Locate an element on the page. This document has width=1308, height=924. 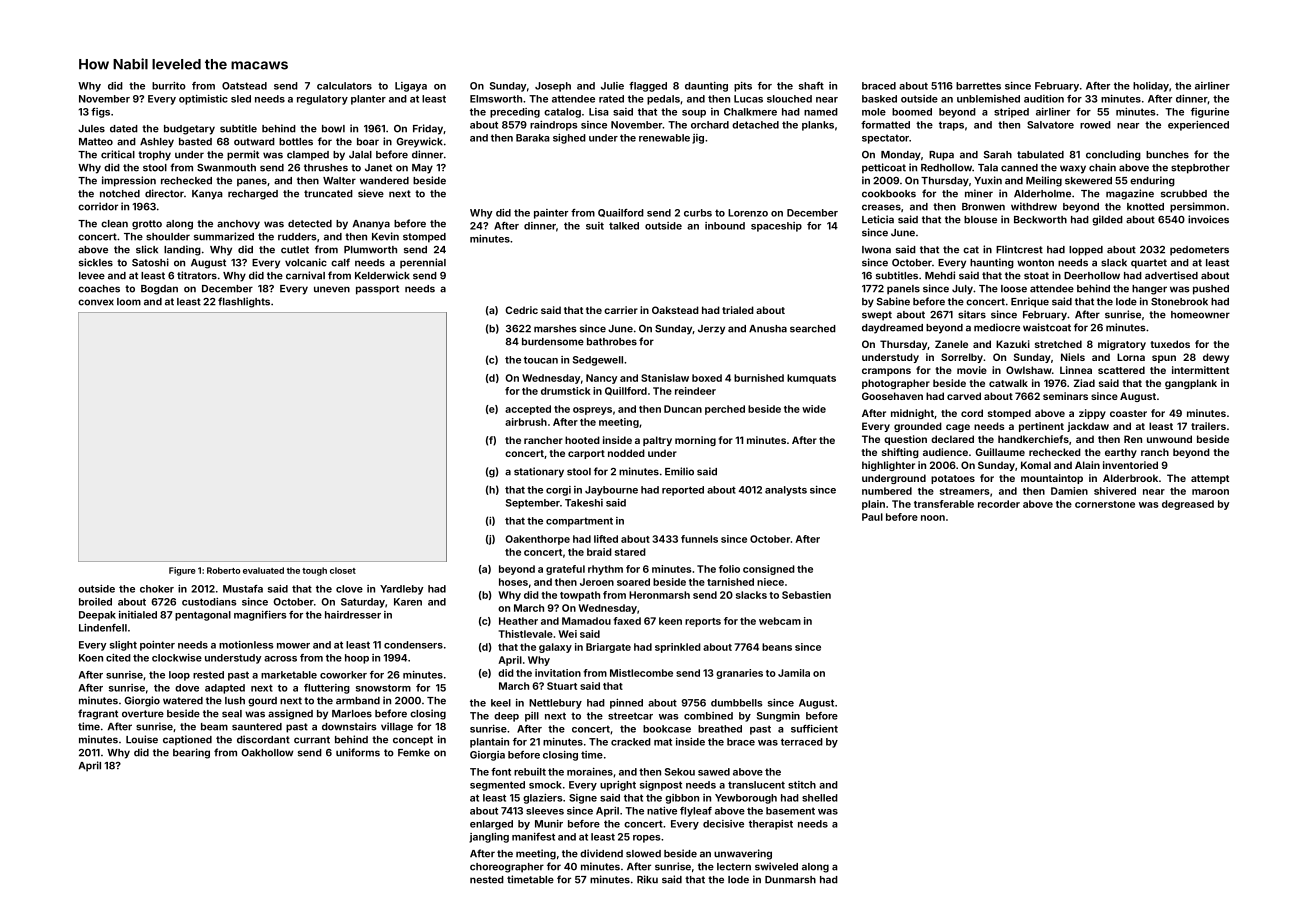
funnels is located at coordinates (699, 539).
